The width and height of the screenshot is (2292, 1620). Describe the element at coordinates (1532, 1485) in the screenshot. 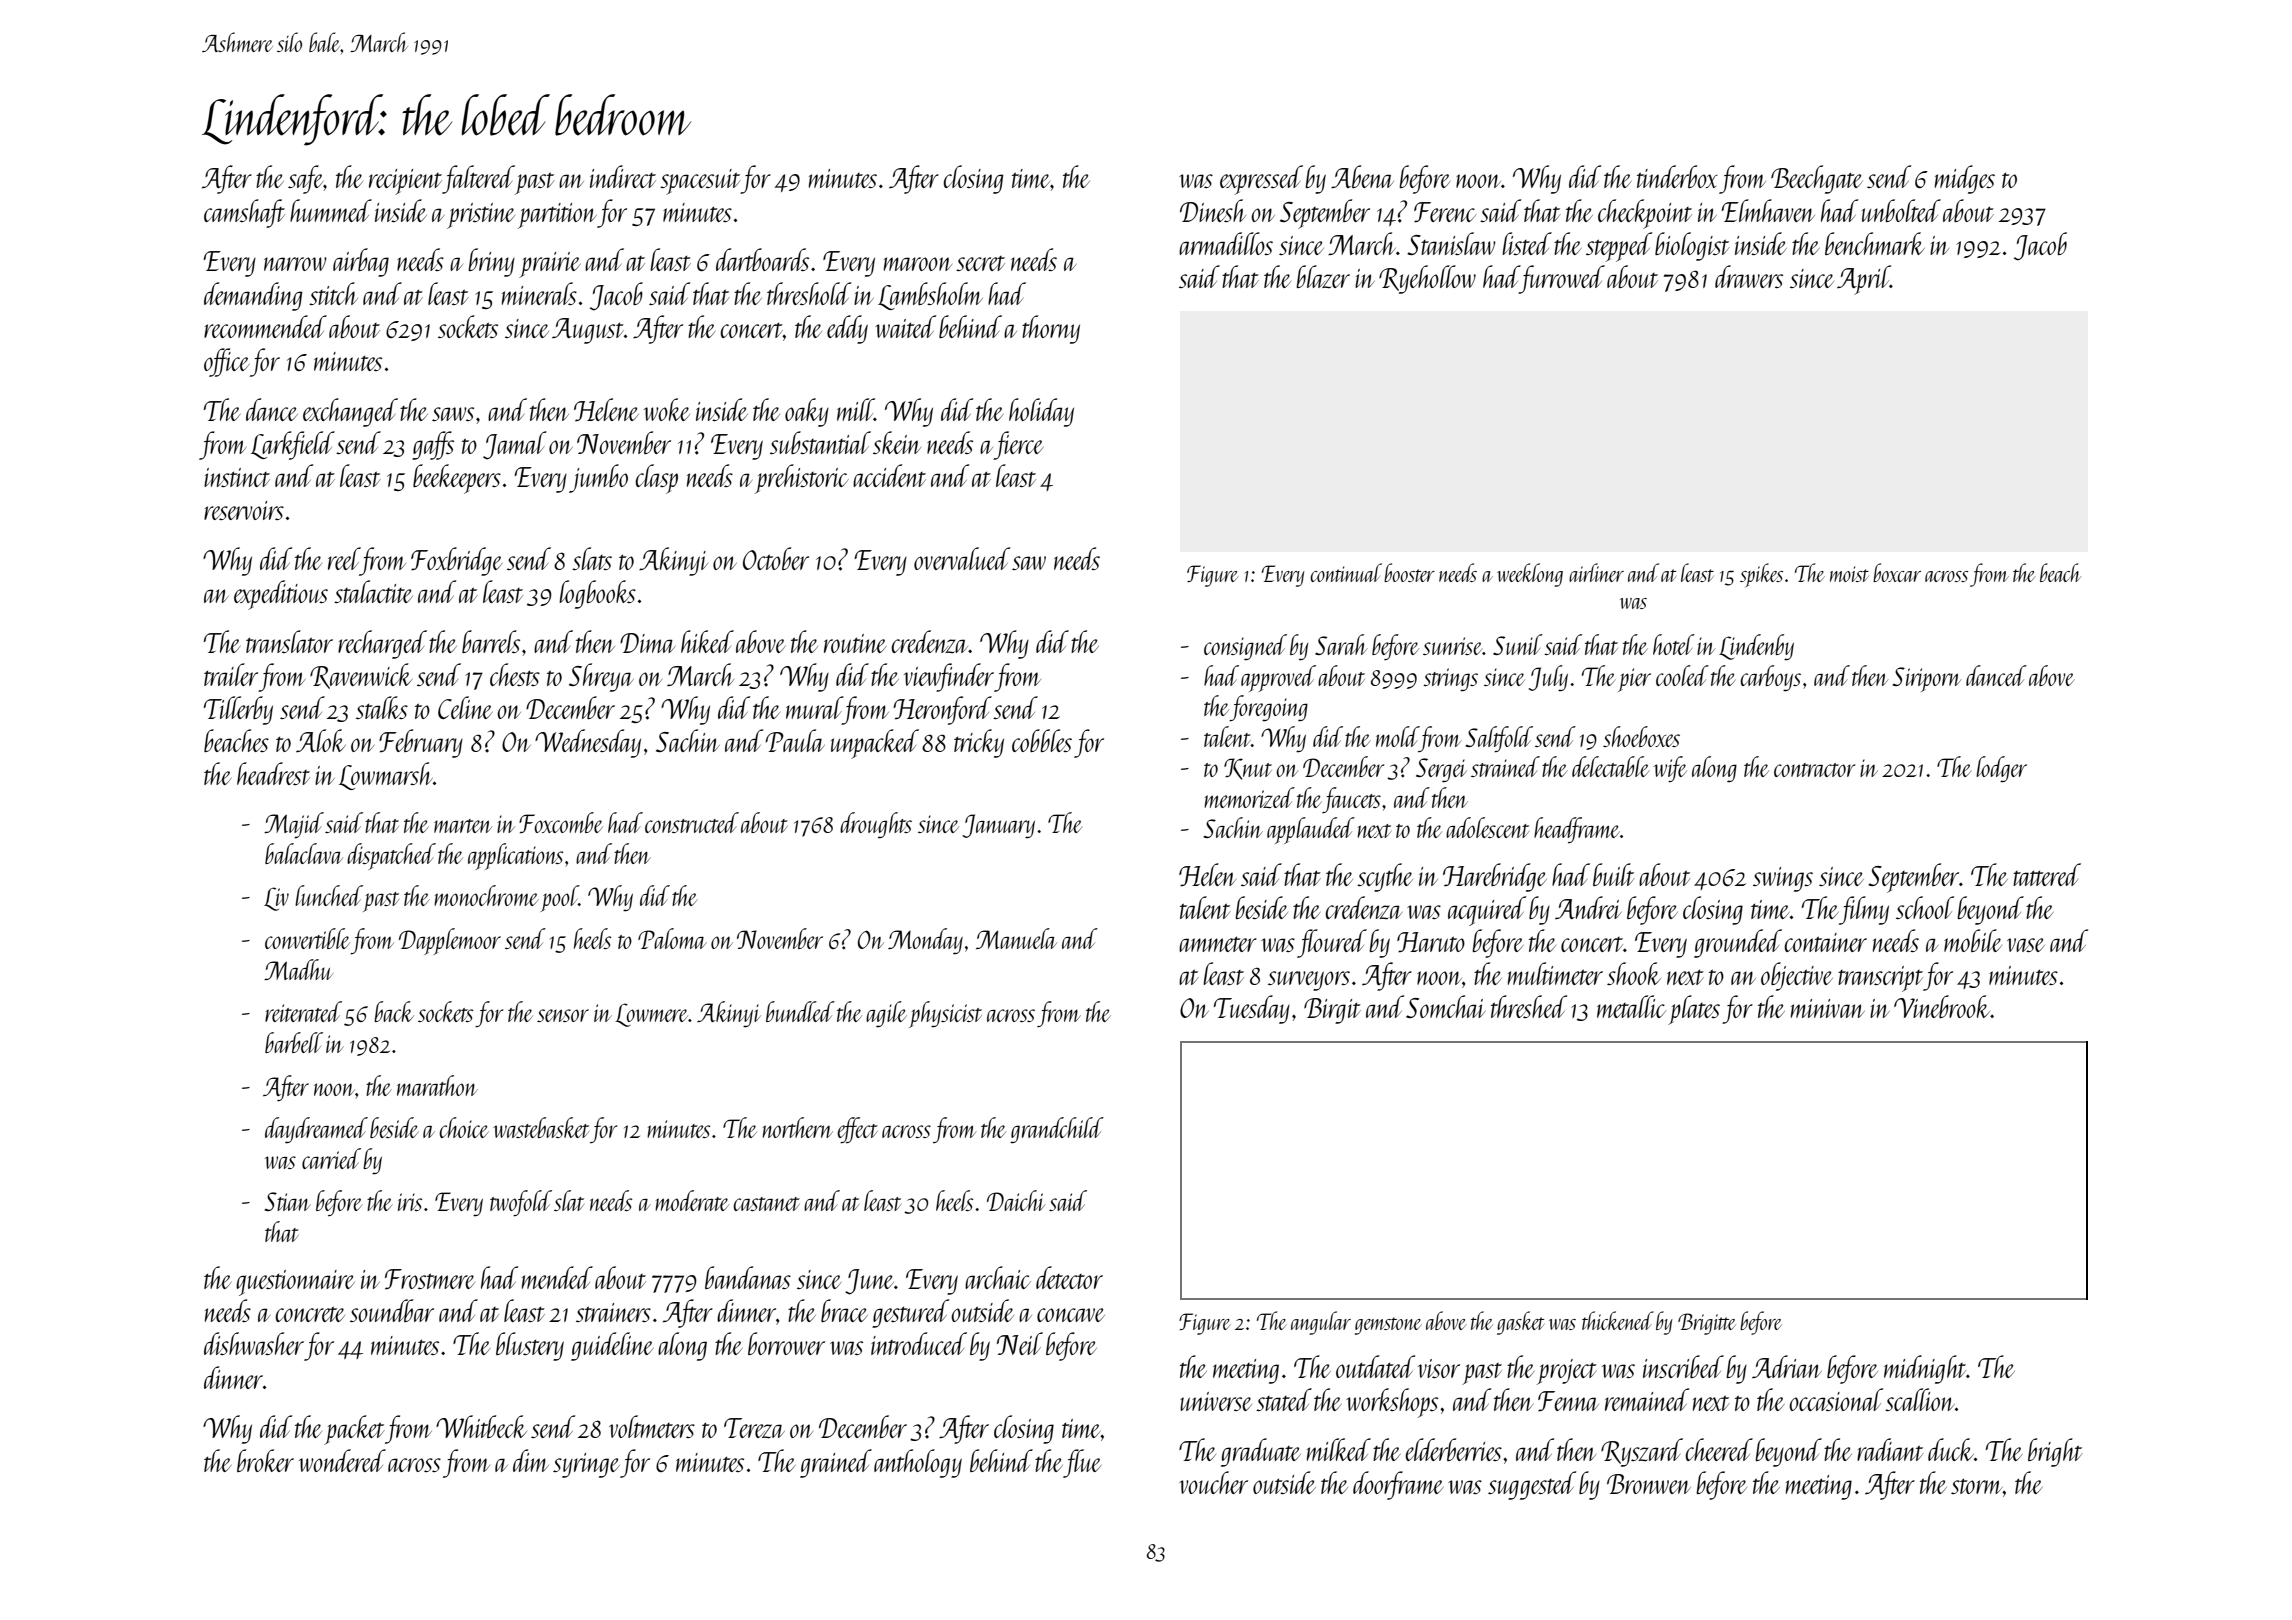

I see `suggested` at that location.
